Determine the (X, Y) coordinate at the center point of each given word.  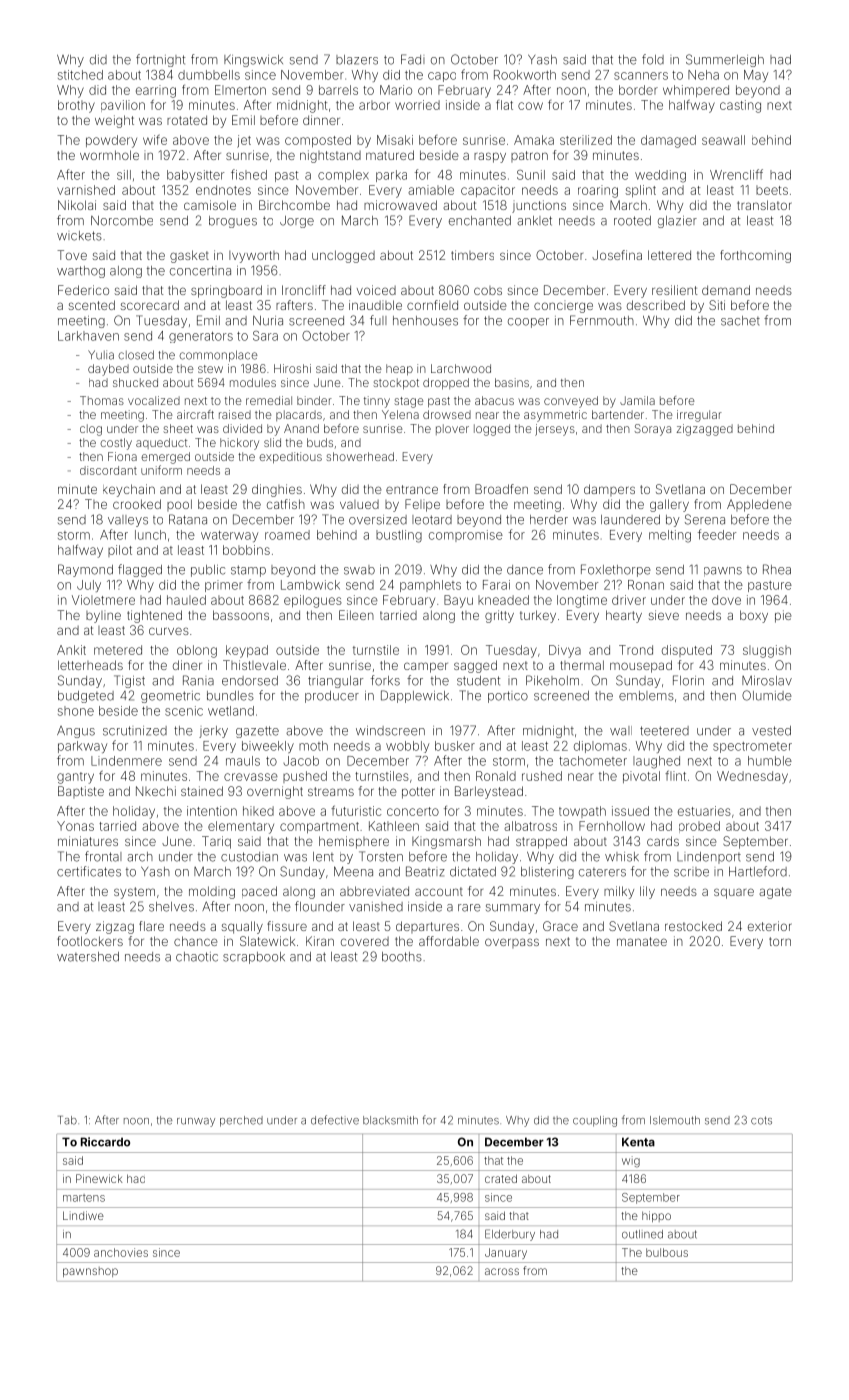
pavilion (123, 106)
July (89, 586)
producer (332, 697)
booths (402, 957)
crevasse (251, 777)
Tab (67, 1120)
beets (772, 190)
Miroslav (767, 681)
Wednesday (752, 777)
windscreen (390, 731)
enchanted (480, 221)
